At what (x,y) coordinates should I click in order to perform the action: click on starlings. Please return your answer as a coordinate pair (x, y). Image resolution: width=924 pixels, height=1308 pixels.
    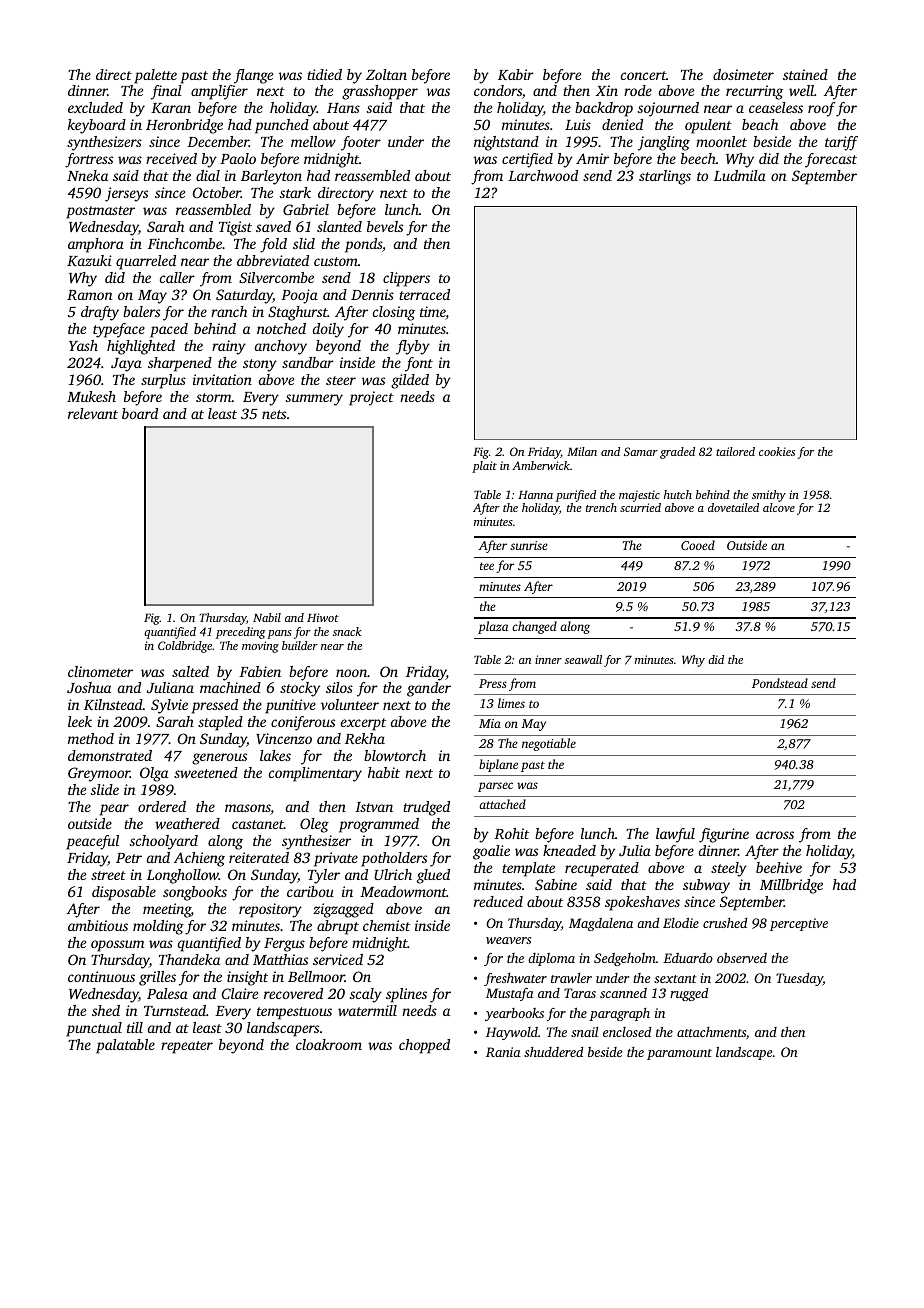
    Looking at the image, I should click on (665, 177).
